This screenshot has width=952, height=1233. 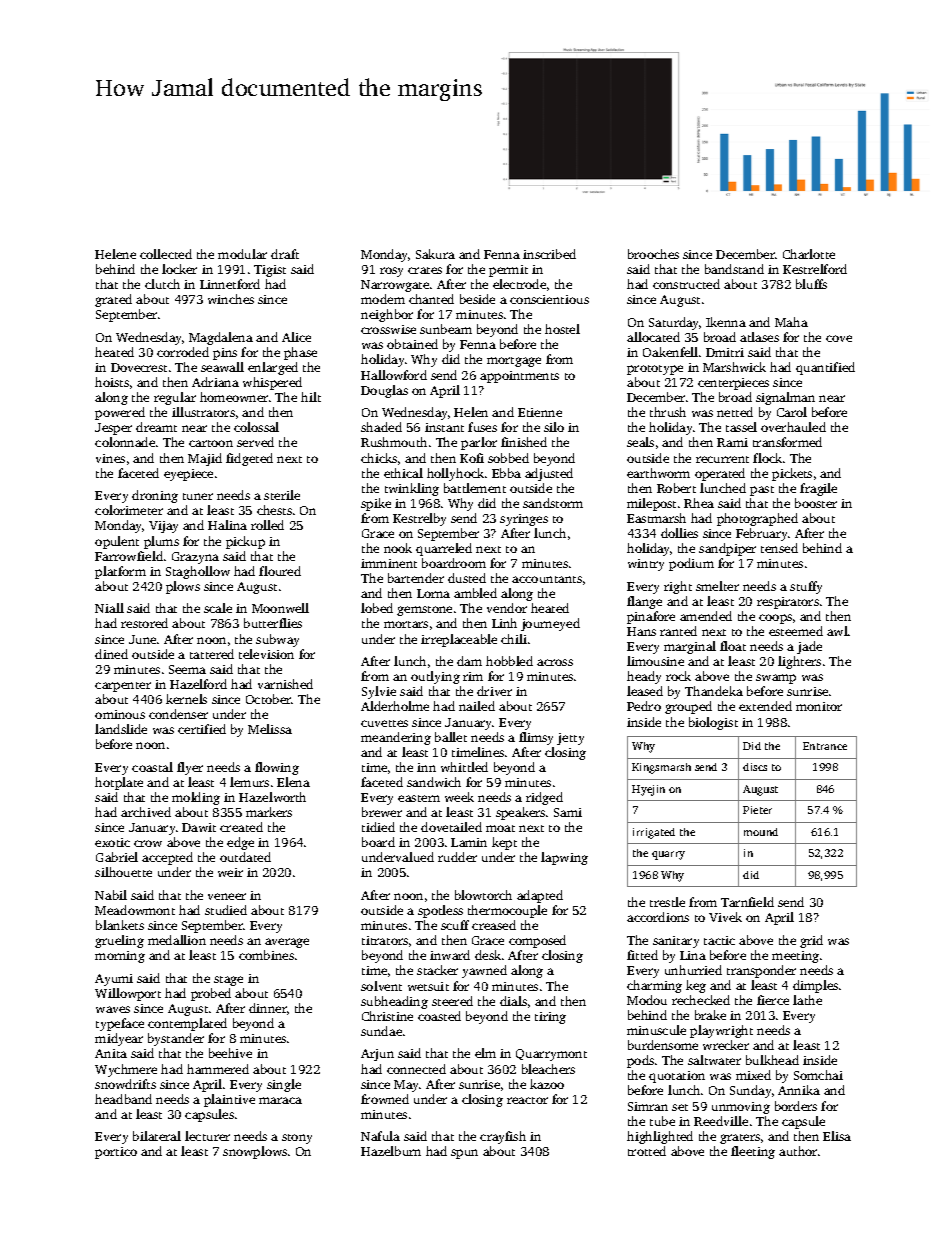 I want to click on combines, so click(x=266, y=955).
